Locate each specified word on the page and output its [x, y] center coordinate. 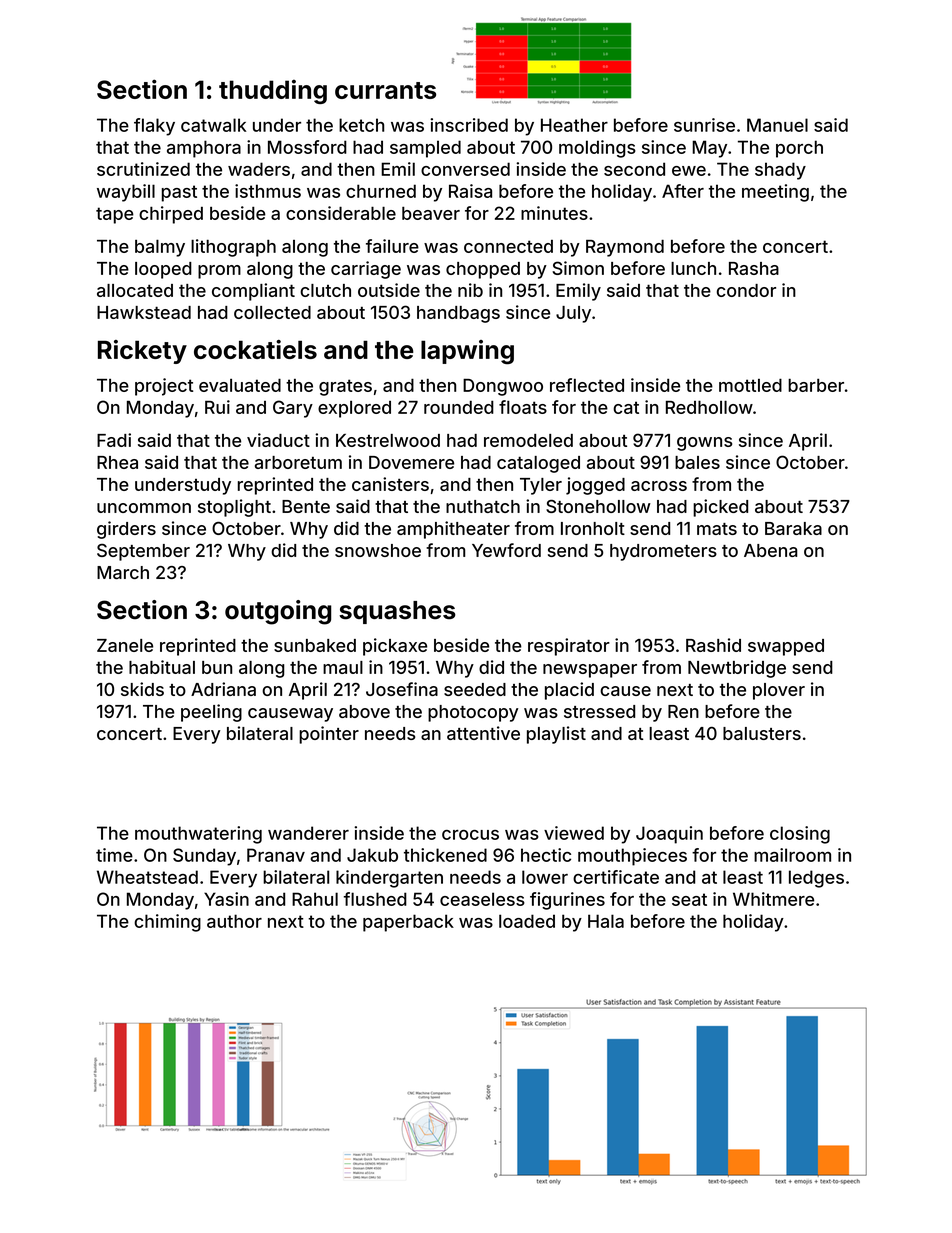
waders [259, 169]
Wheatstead [147, 877]
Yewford [506, 550]
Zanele [125, 645]
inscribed [469, 125]
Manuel [777, 125]
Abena [771, 550]
